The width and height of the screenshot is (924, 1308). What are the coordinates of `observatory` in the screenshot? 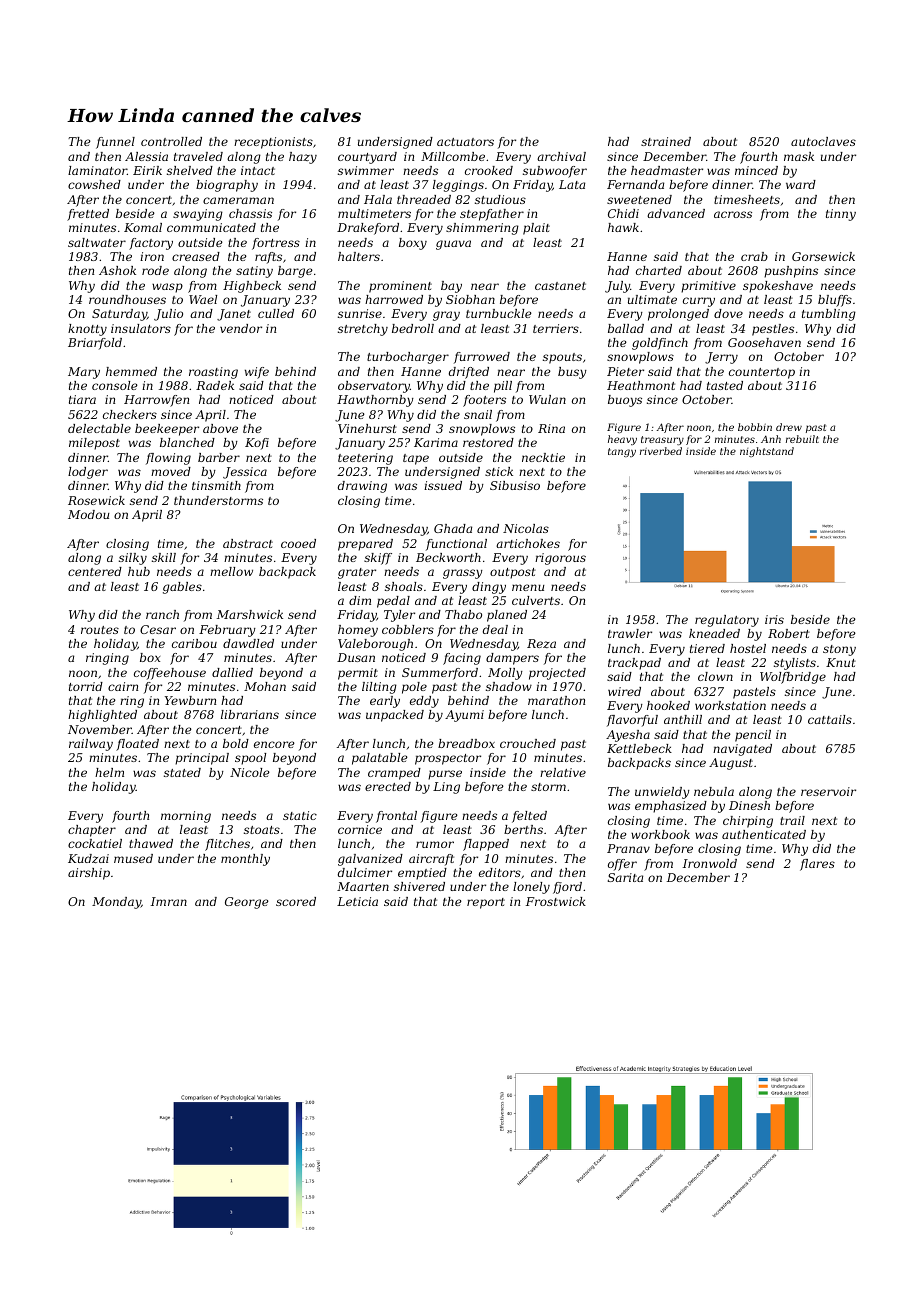 It's located at (374, 387).
